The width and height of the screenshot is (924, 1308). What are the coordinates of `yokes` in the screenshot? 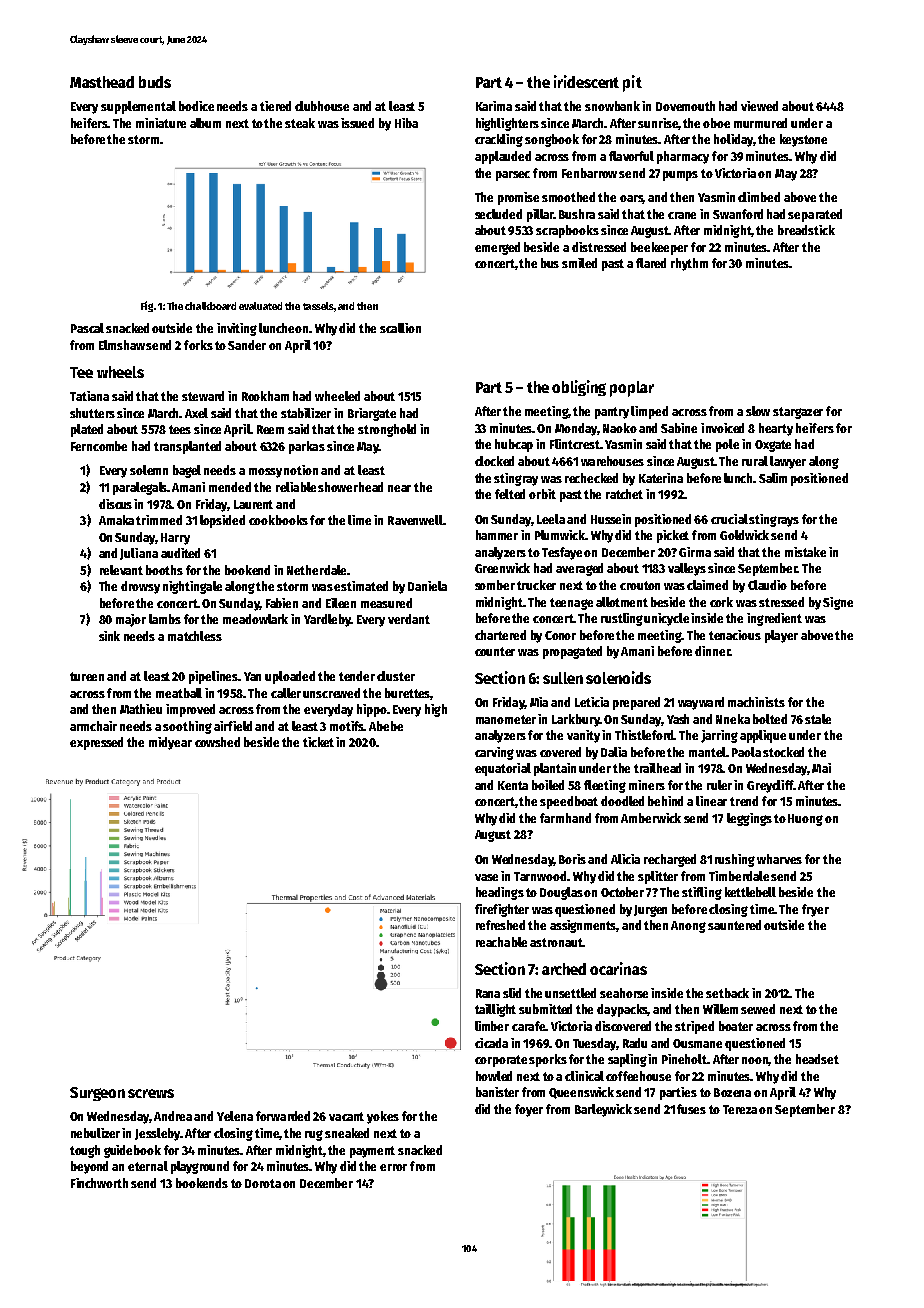 It's located at (383, 1117).
